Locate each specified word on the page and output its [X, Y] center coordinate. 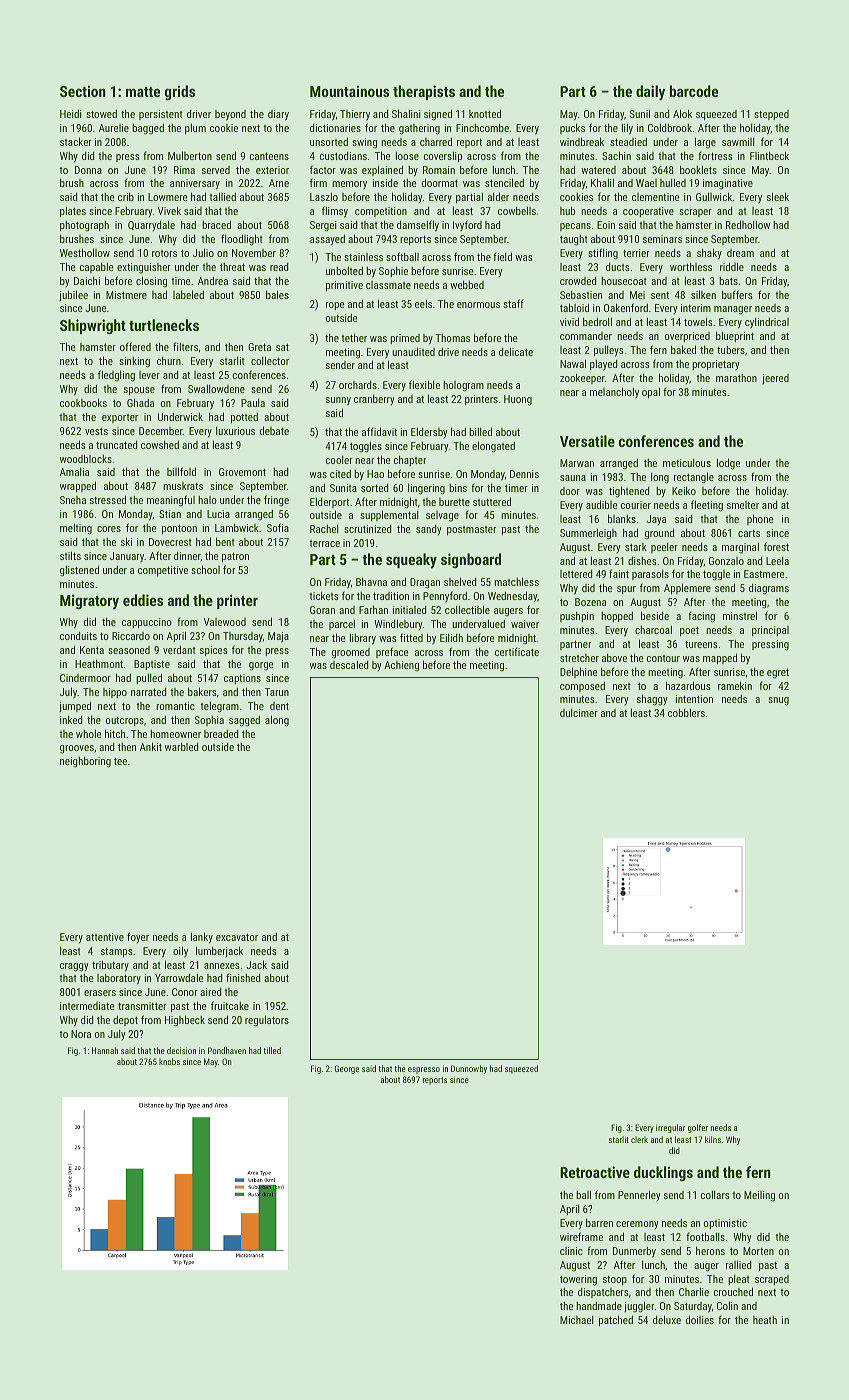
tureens [701, 644]
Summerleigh [588, 534]
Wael [646, 183]
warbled [182, 746]
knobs [169, 1061]
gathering [419, 129]
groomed [351, 653]
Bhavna [371, 581]
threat [232, 267]
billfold [181, 471]
